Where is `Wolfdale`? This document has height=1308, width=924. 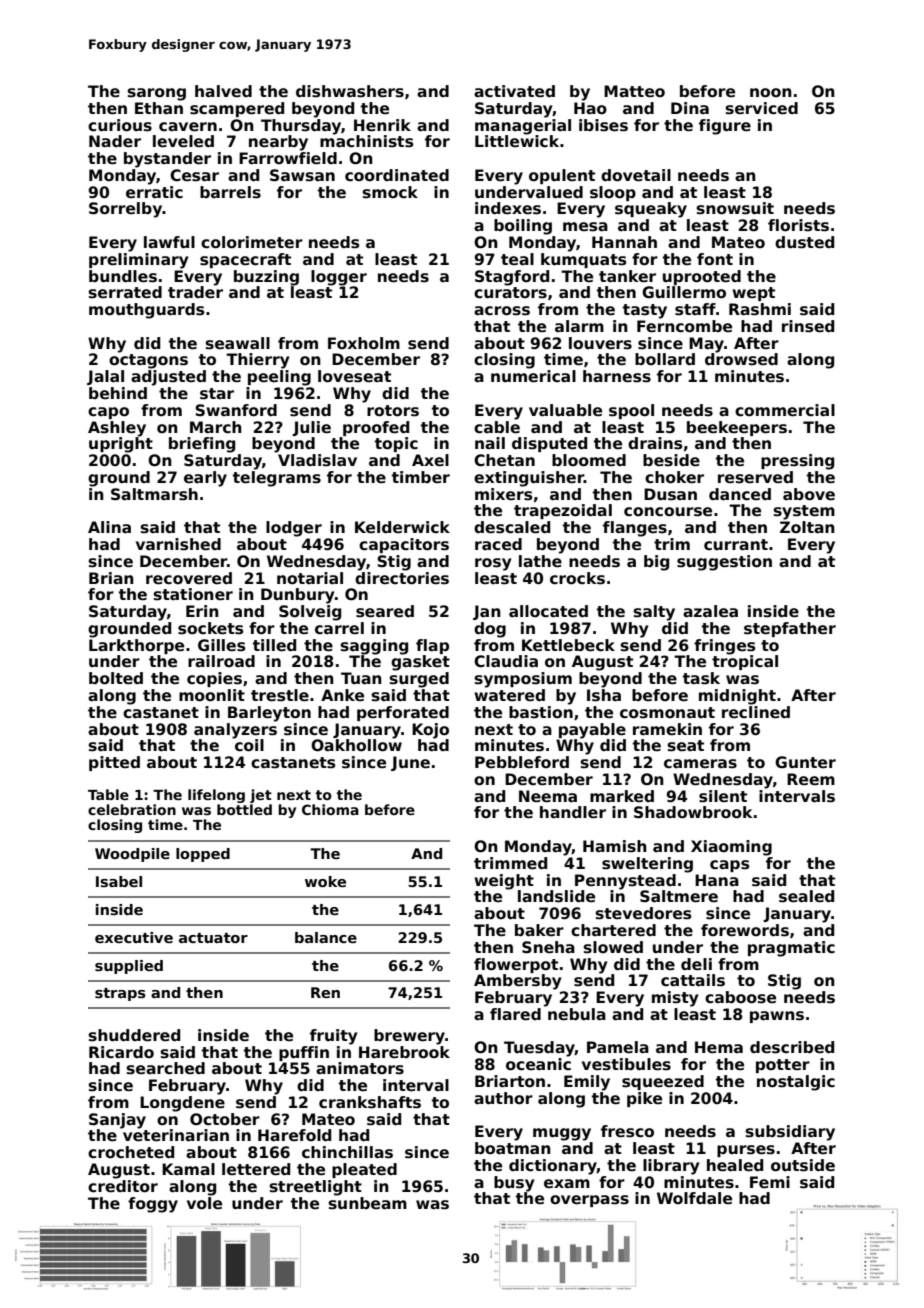
Wolfdale is located at coordinates (694, 1198).
